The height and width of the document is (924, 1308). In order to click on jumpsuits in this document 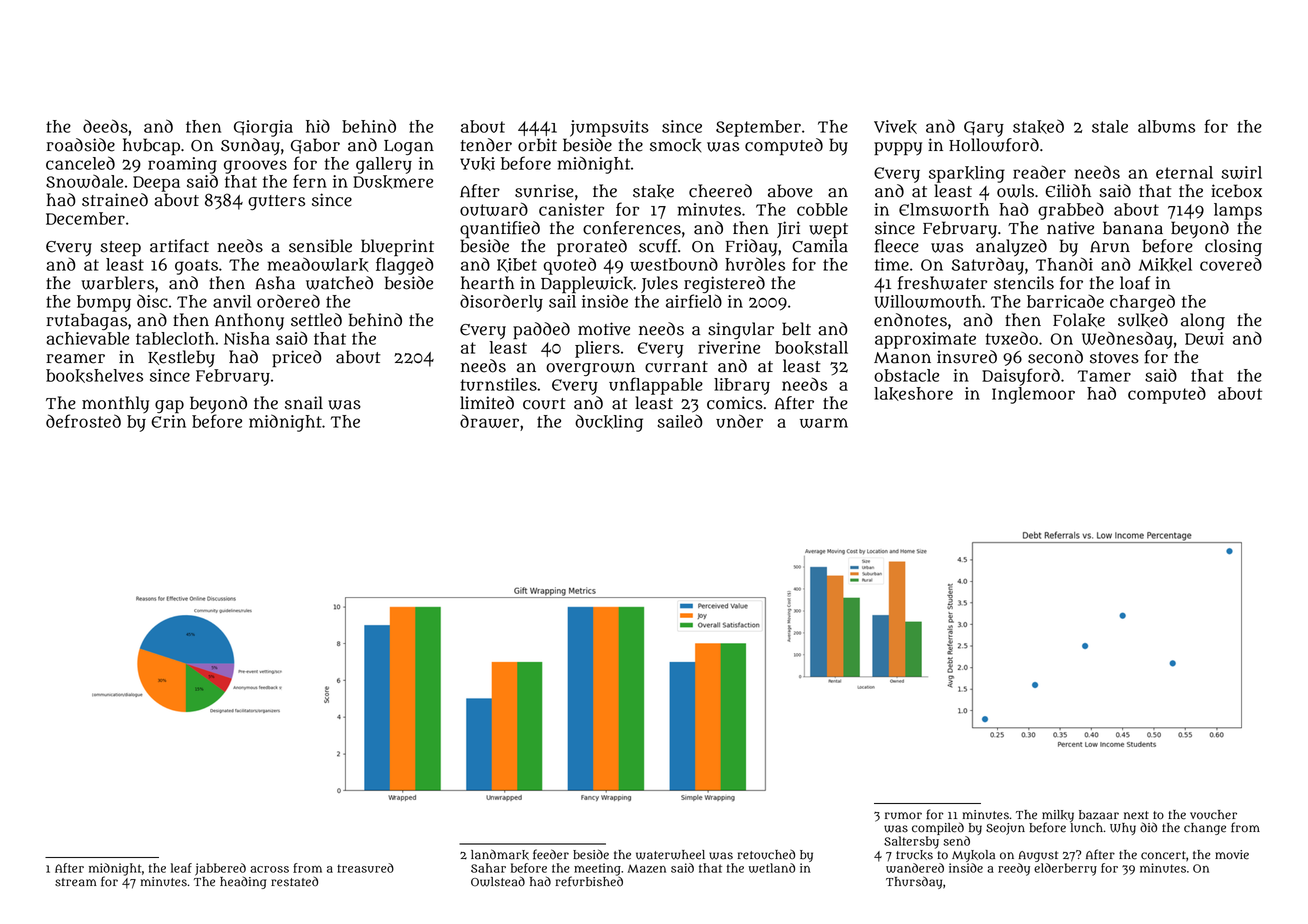, I will do `click(609, 128)`.
